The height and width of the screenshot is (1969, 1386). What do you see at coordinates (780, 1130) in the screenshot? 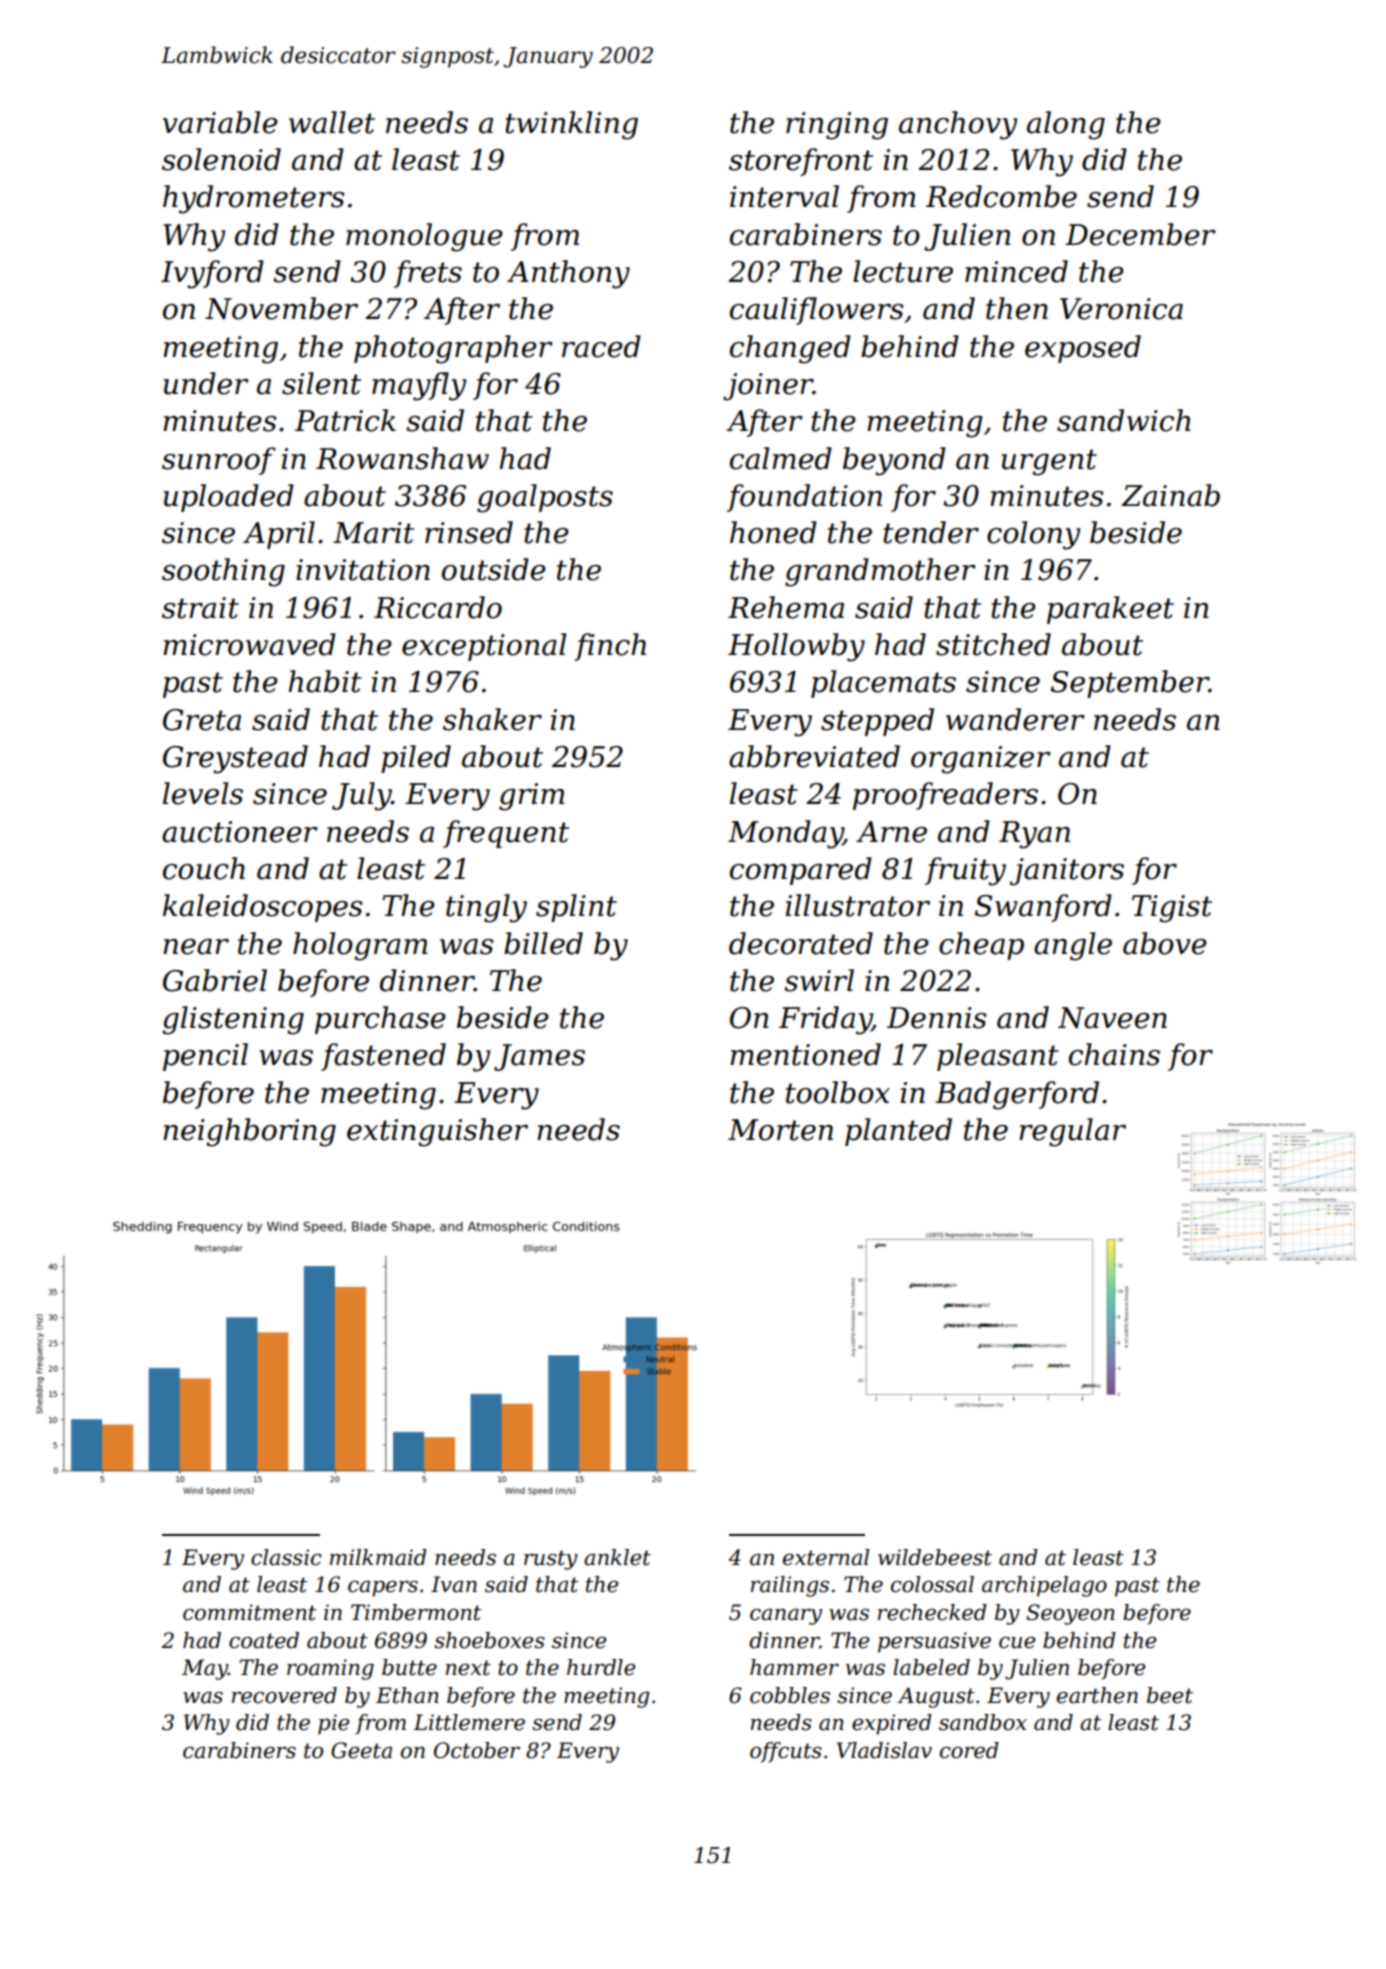
I see `Morten` at bounding box center [780, 1130].
